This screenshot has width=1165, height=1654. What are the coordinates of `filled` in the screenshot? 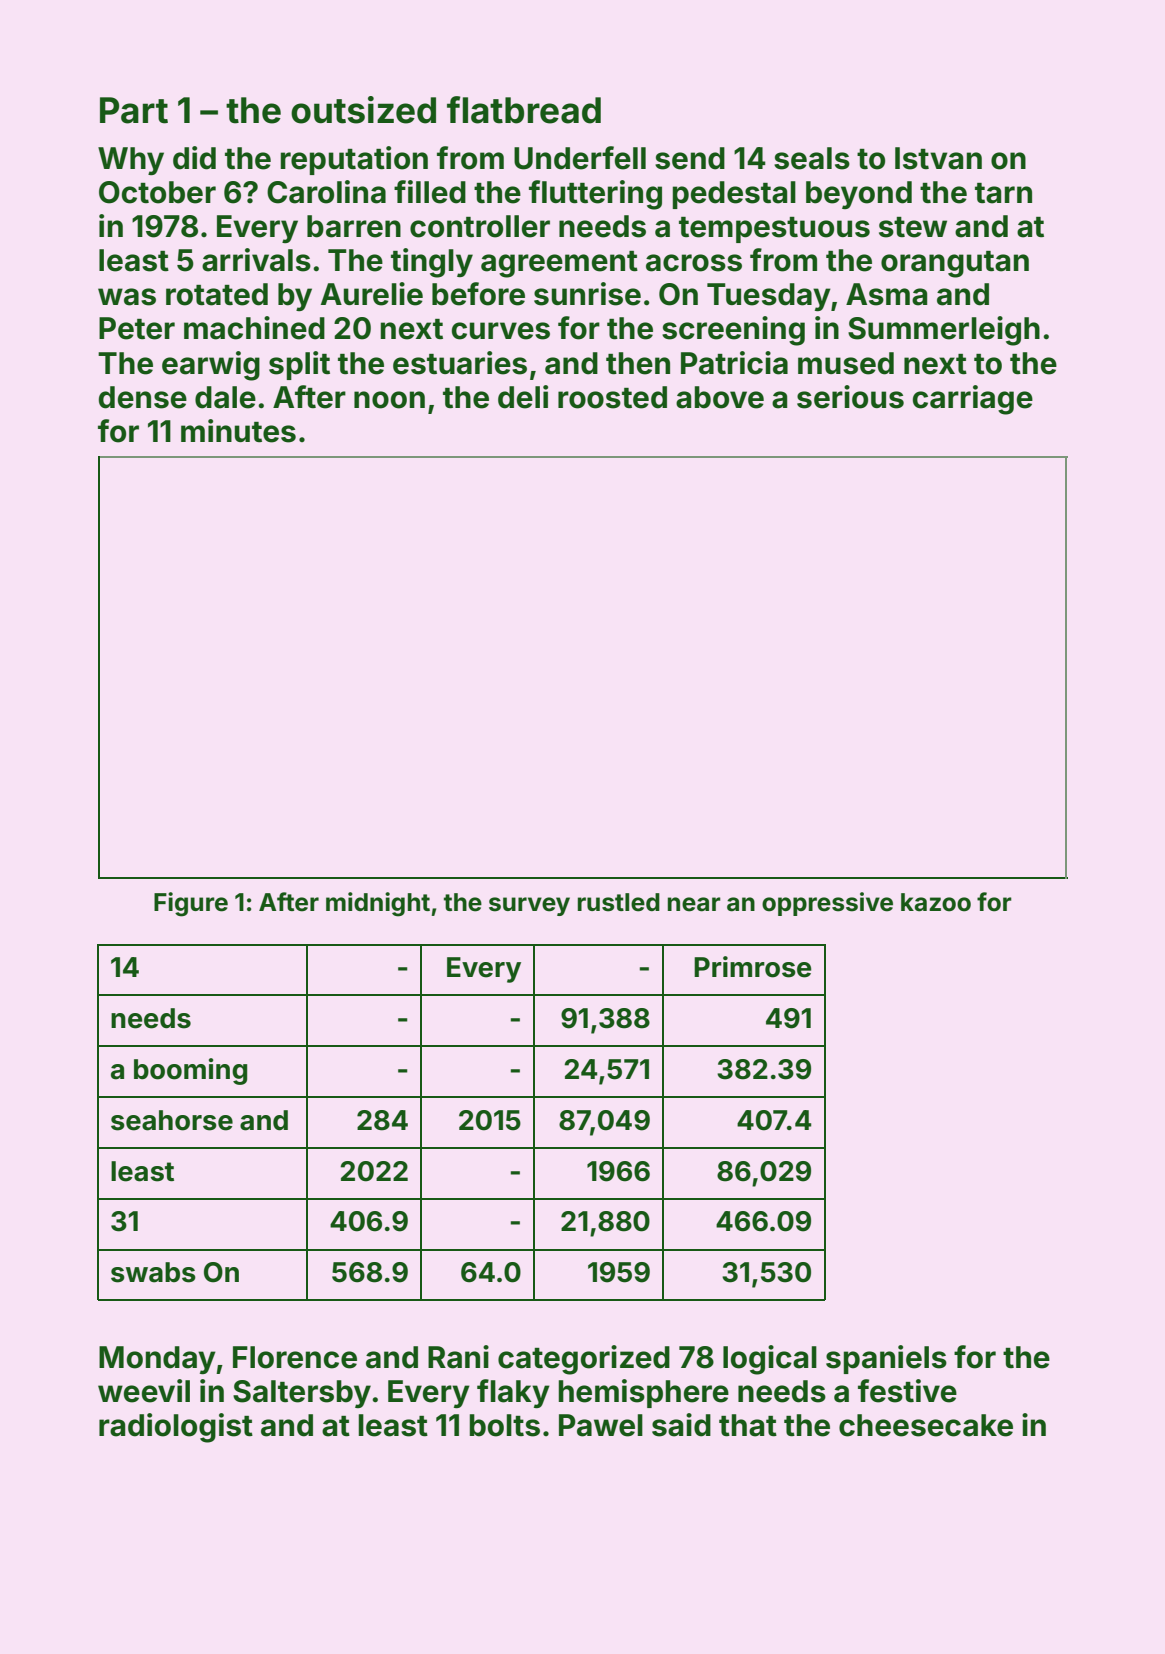 It's located at (430, 192).
